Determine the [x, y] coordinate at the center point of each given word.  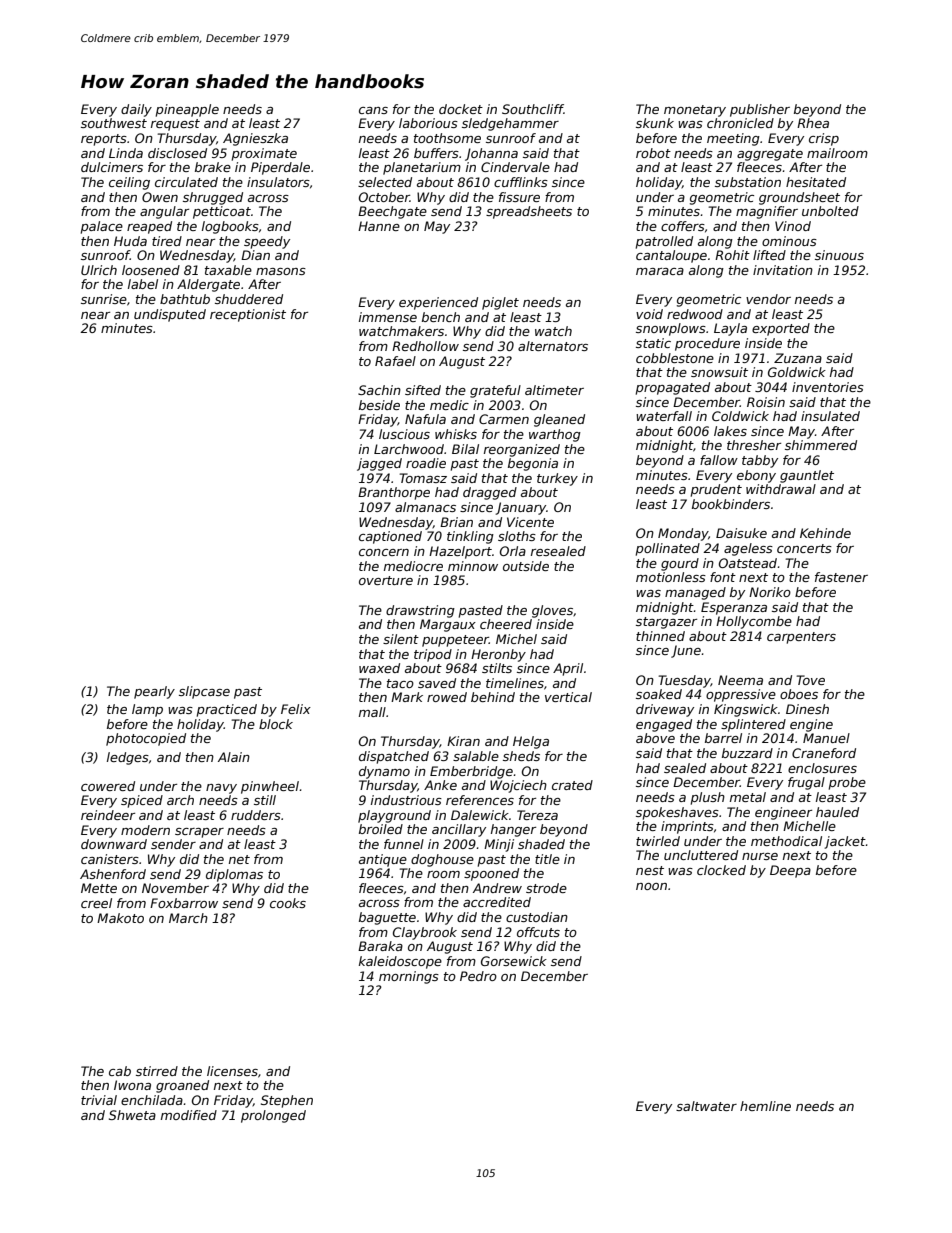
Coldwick [740, 416]
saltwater [706, 1106]
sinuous [839, 255]
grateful [495, 391]
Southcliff [533, 109]
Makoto [120, 918]
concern [384, 552]
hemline [765, 1106]
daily [136, 110]
